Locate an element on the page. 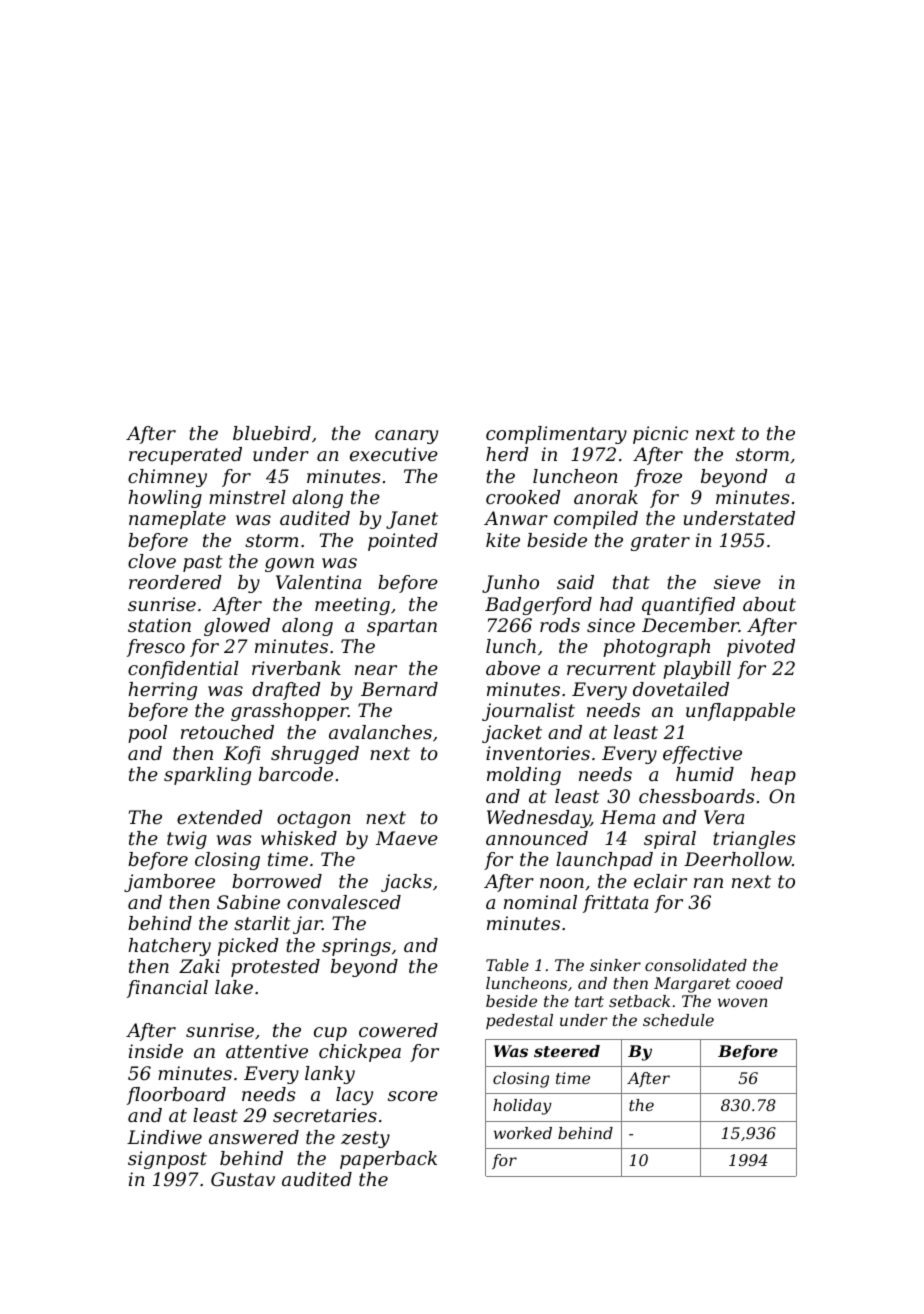  above is located at coordinates (513, 668).
